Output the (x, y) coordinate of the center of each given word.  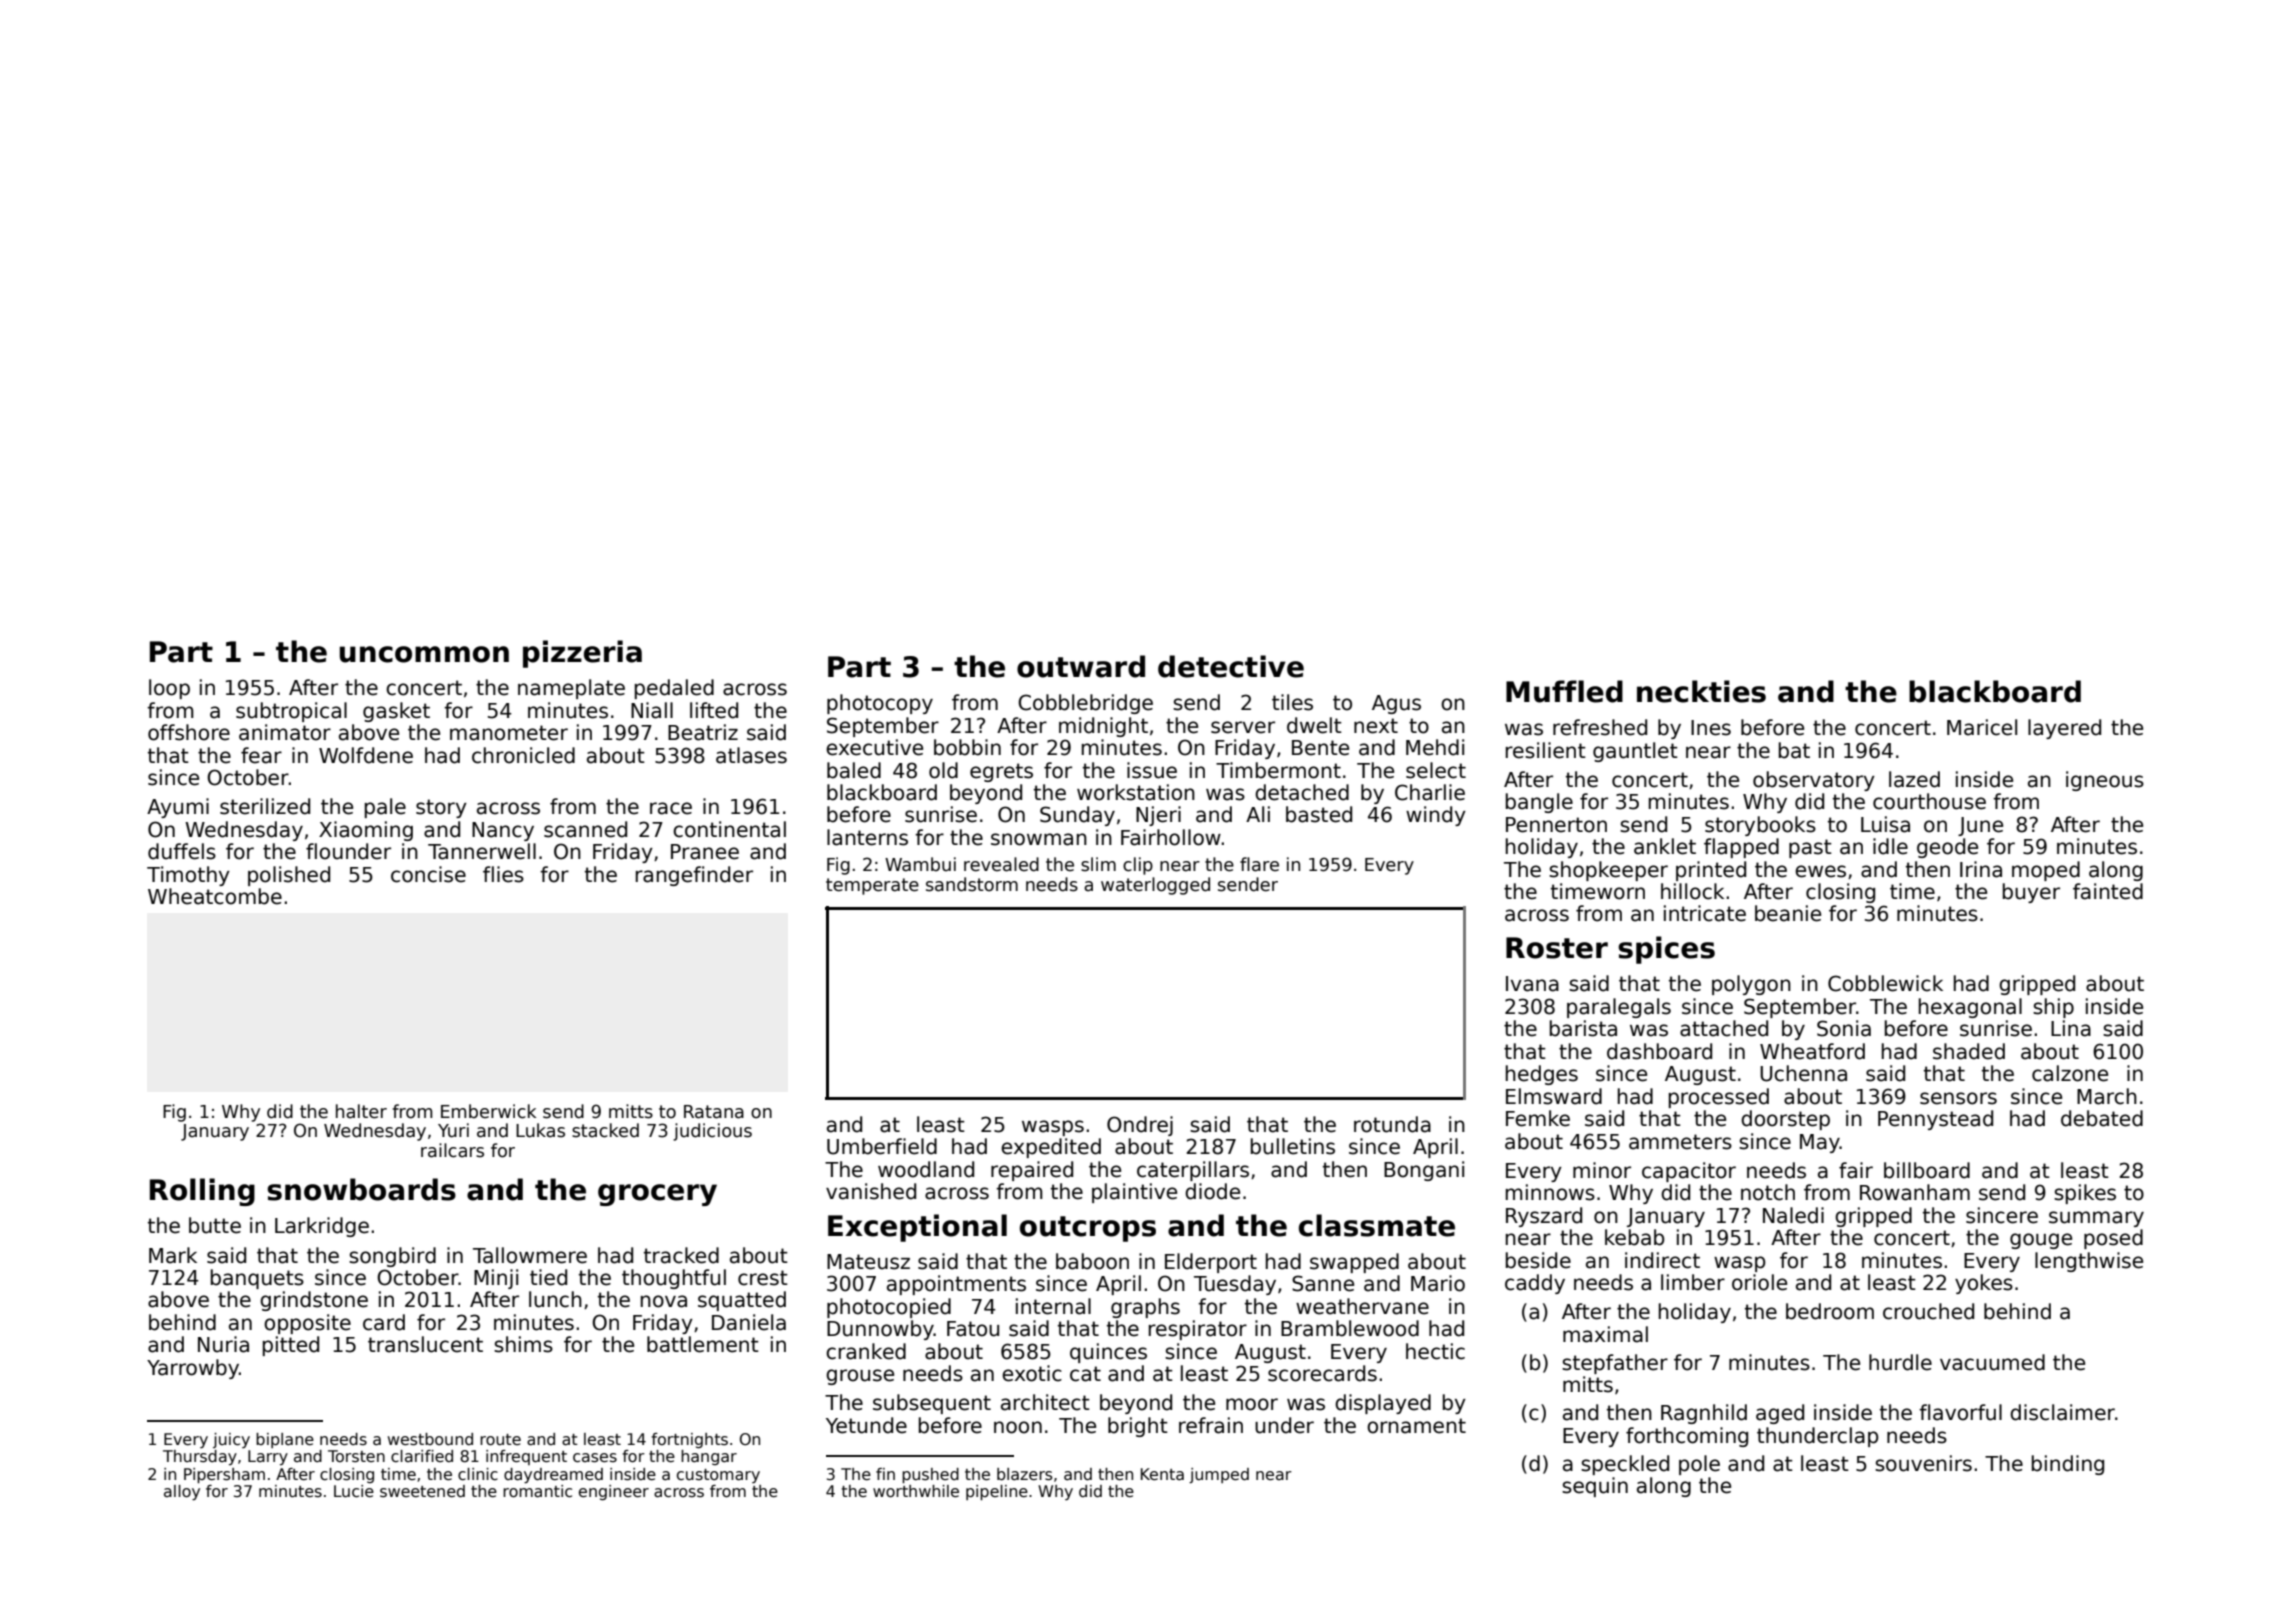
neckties (1701, 691)
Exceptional (917, 1228)
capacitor (1689, 1172)
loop (169, 689)
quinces (1108, 1353)
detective (1231, 666)
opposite (307, 1324)
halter (361, 1111)
